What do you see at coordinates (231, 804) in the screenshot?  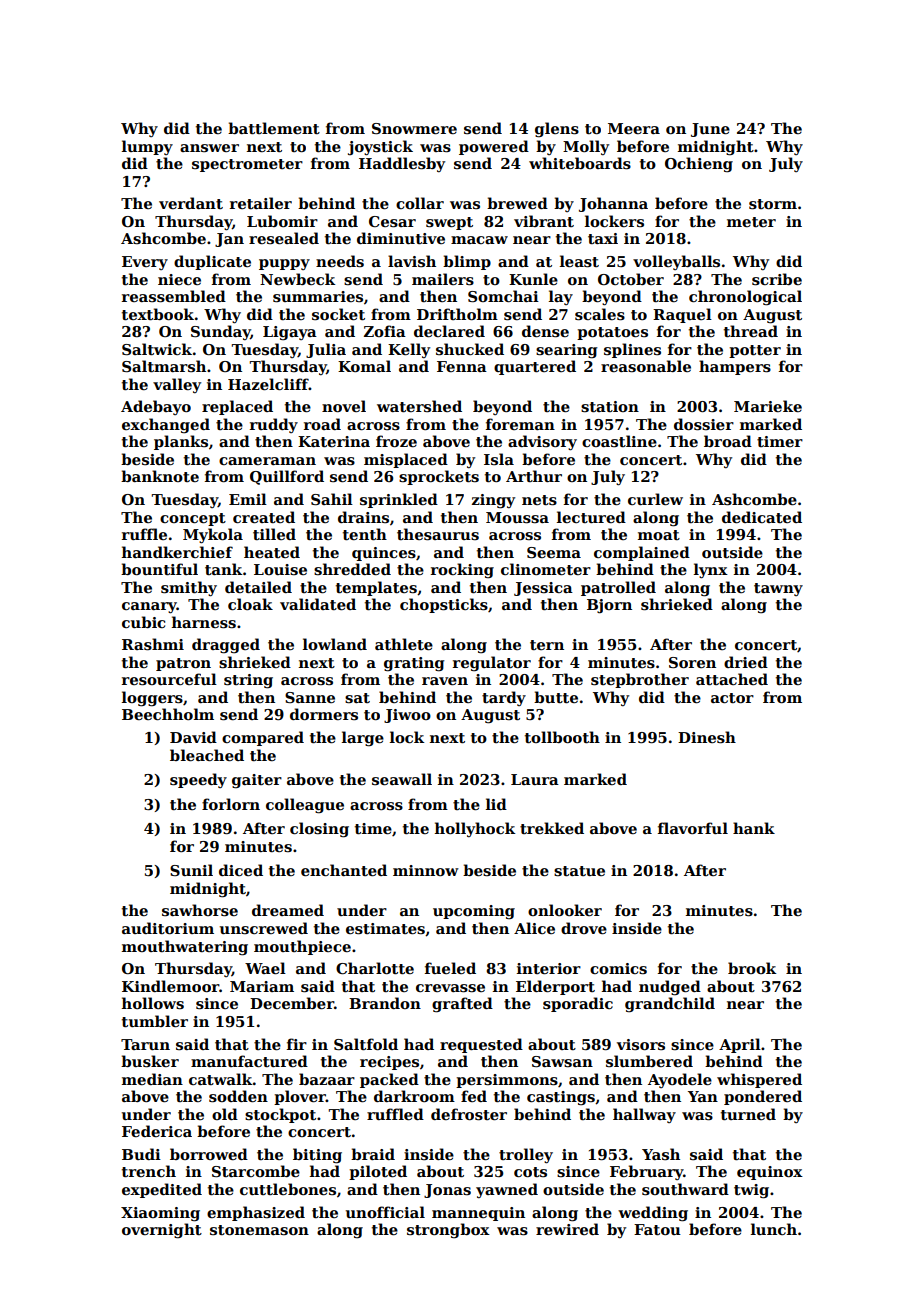 I see `forlorn` at bounding box center [231, 804].
